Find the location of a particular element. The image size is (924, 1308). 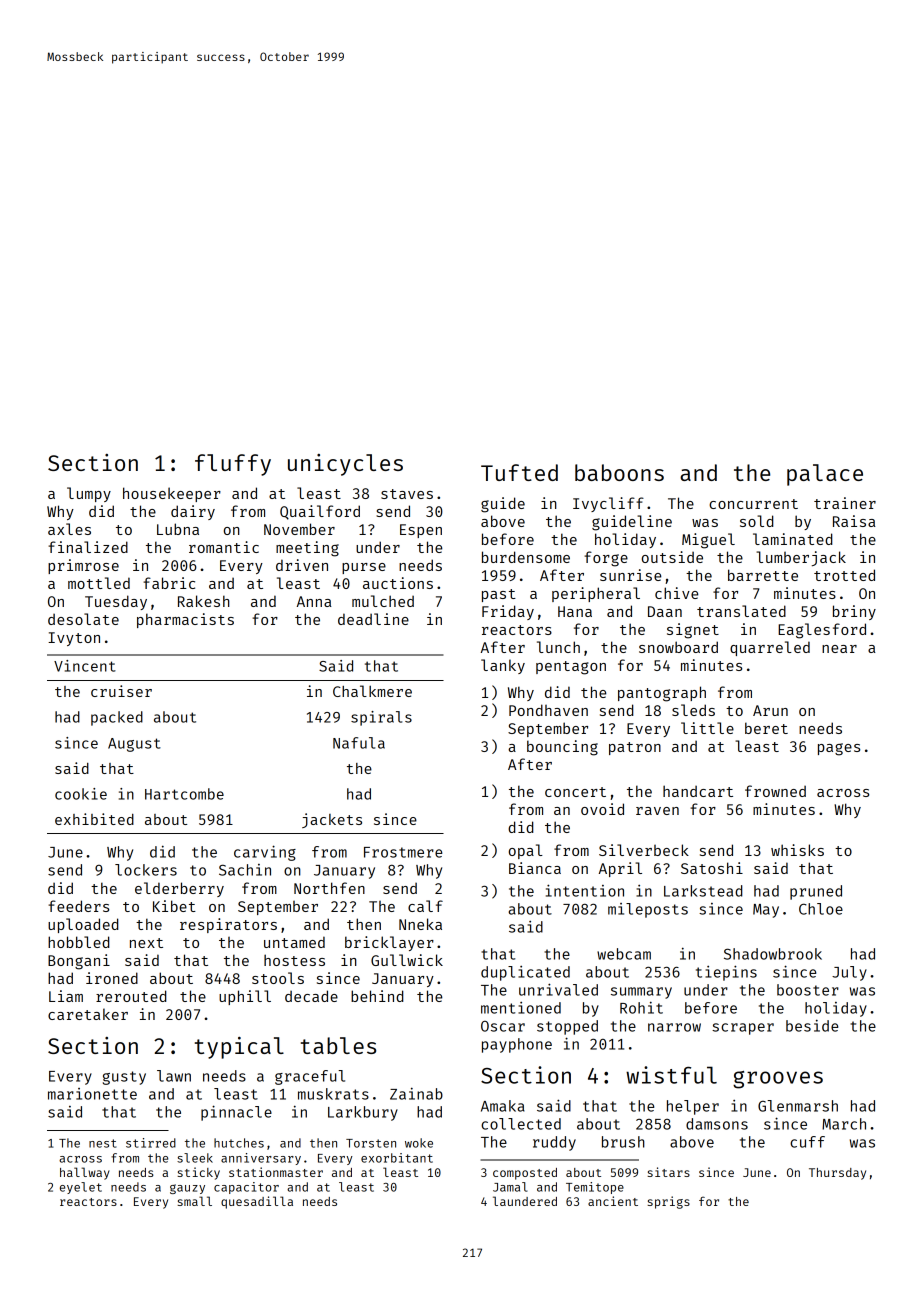

baboons is located at coordinates (619, 472).
